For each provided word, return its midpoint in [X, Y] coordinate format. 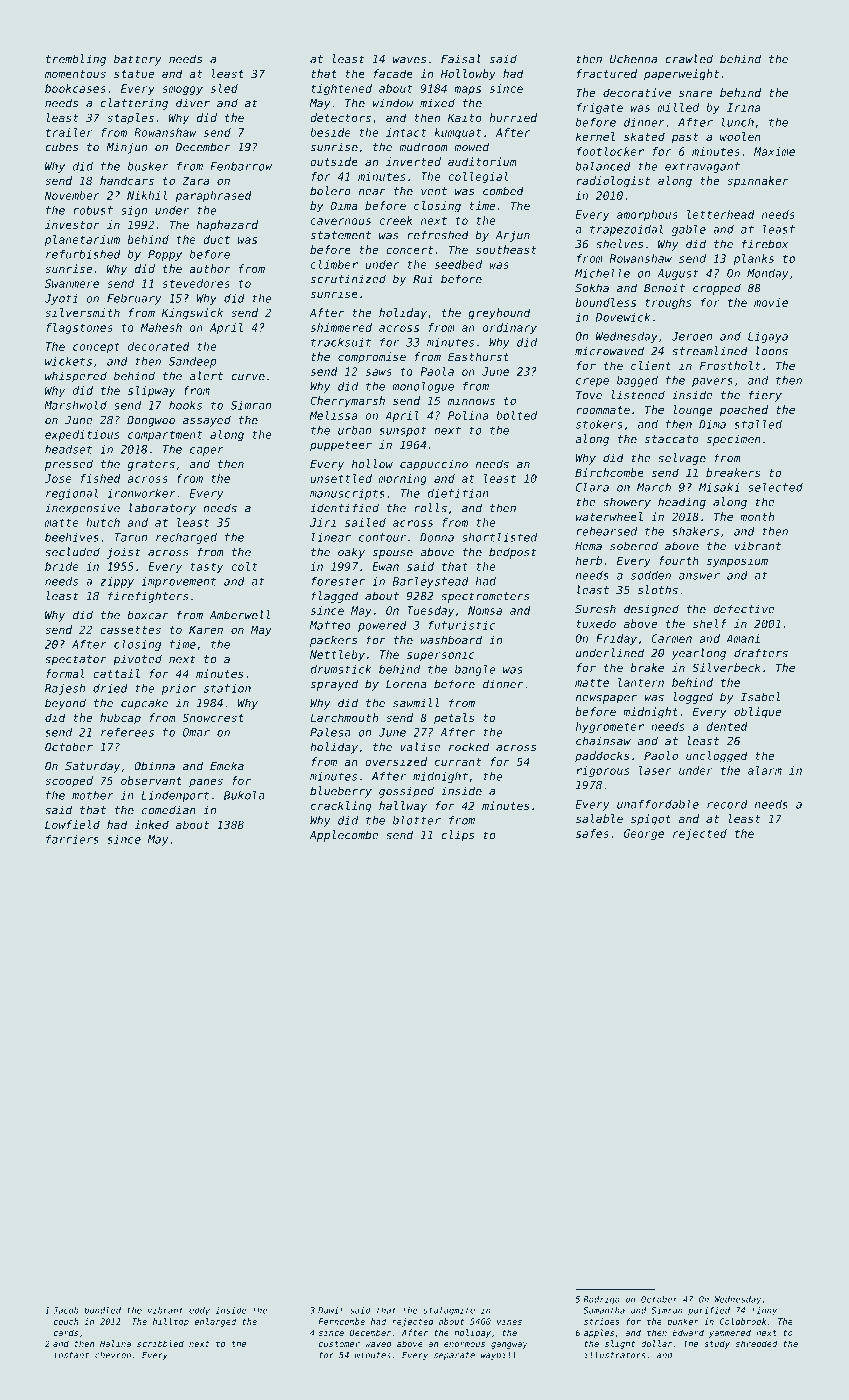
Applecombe [344, 836]
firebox [765, 244]
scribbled [160, 1343]
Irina [744, 107]
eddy [199, 1311]
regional [72, 494]
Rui [423, 279]
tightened [341, 89]
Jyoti [61, 299]
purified [709, 1311]
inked [151, 824]
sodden [651, 575]
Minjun [126, 148]
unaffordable [658, 804]
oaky [351, 553]
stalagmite [449, 1311]
